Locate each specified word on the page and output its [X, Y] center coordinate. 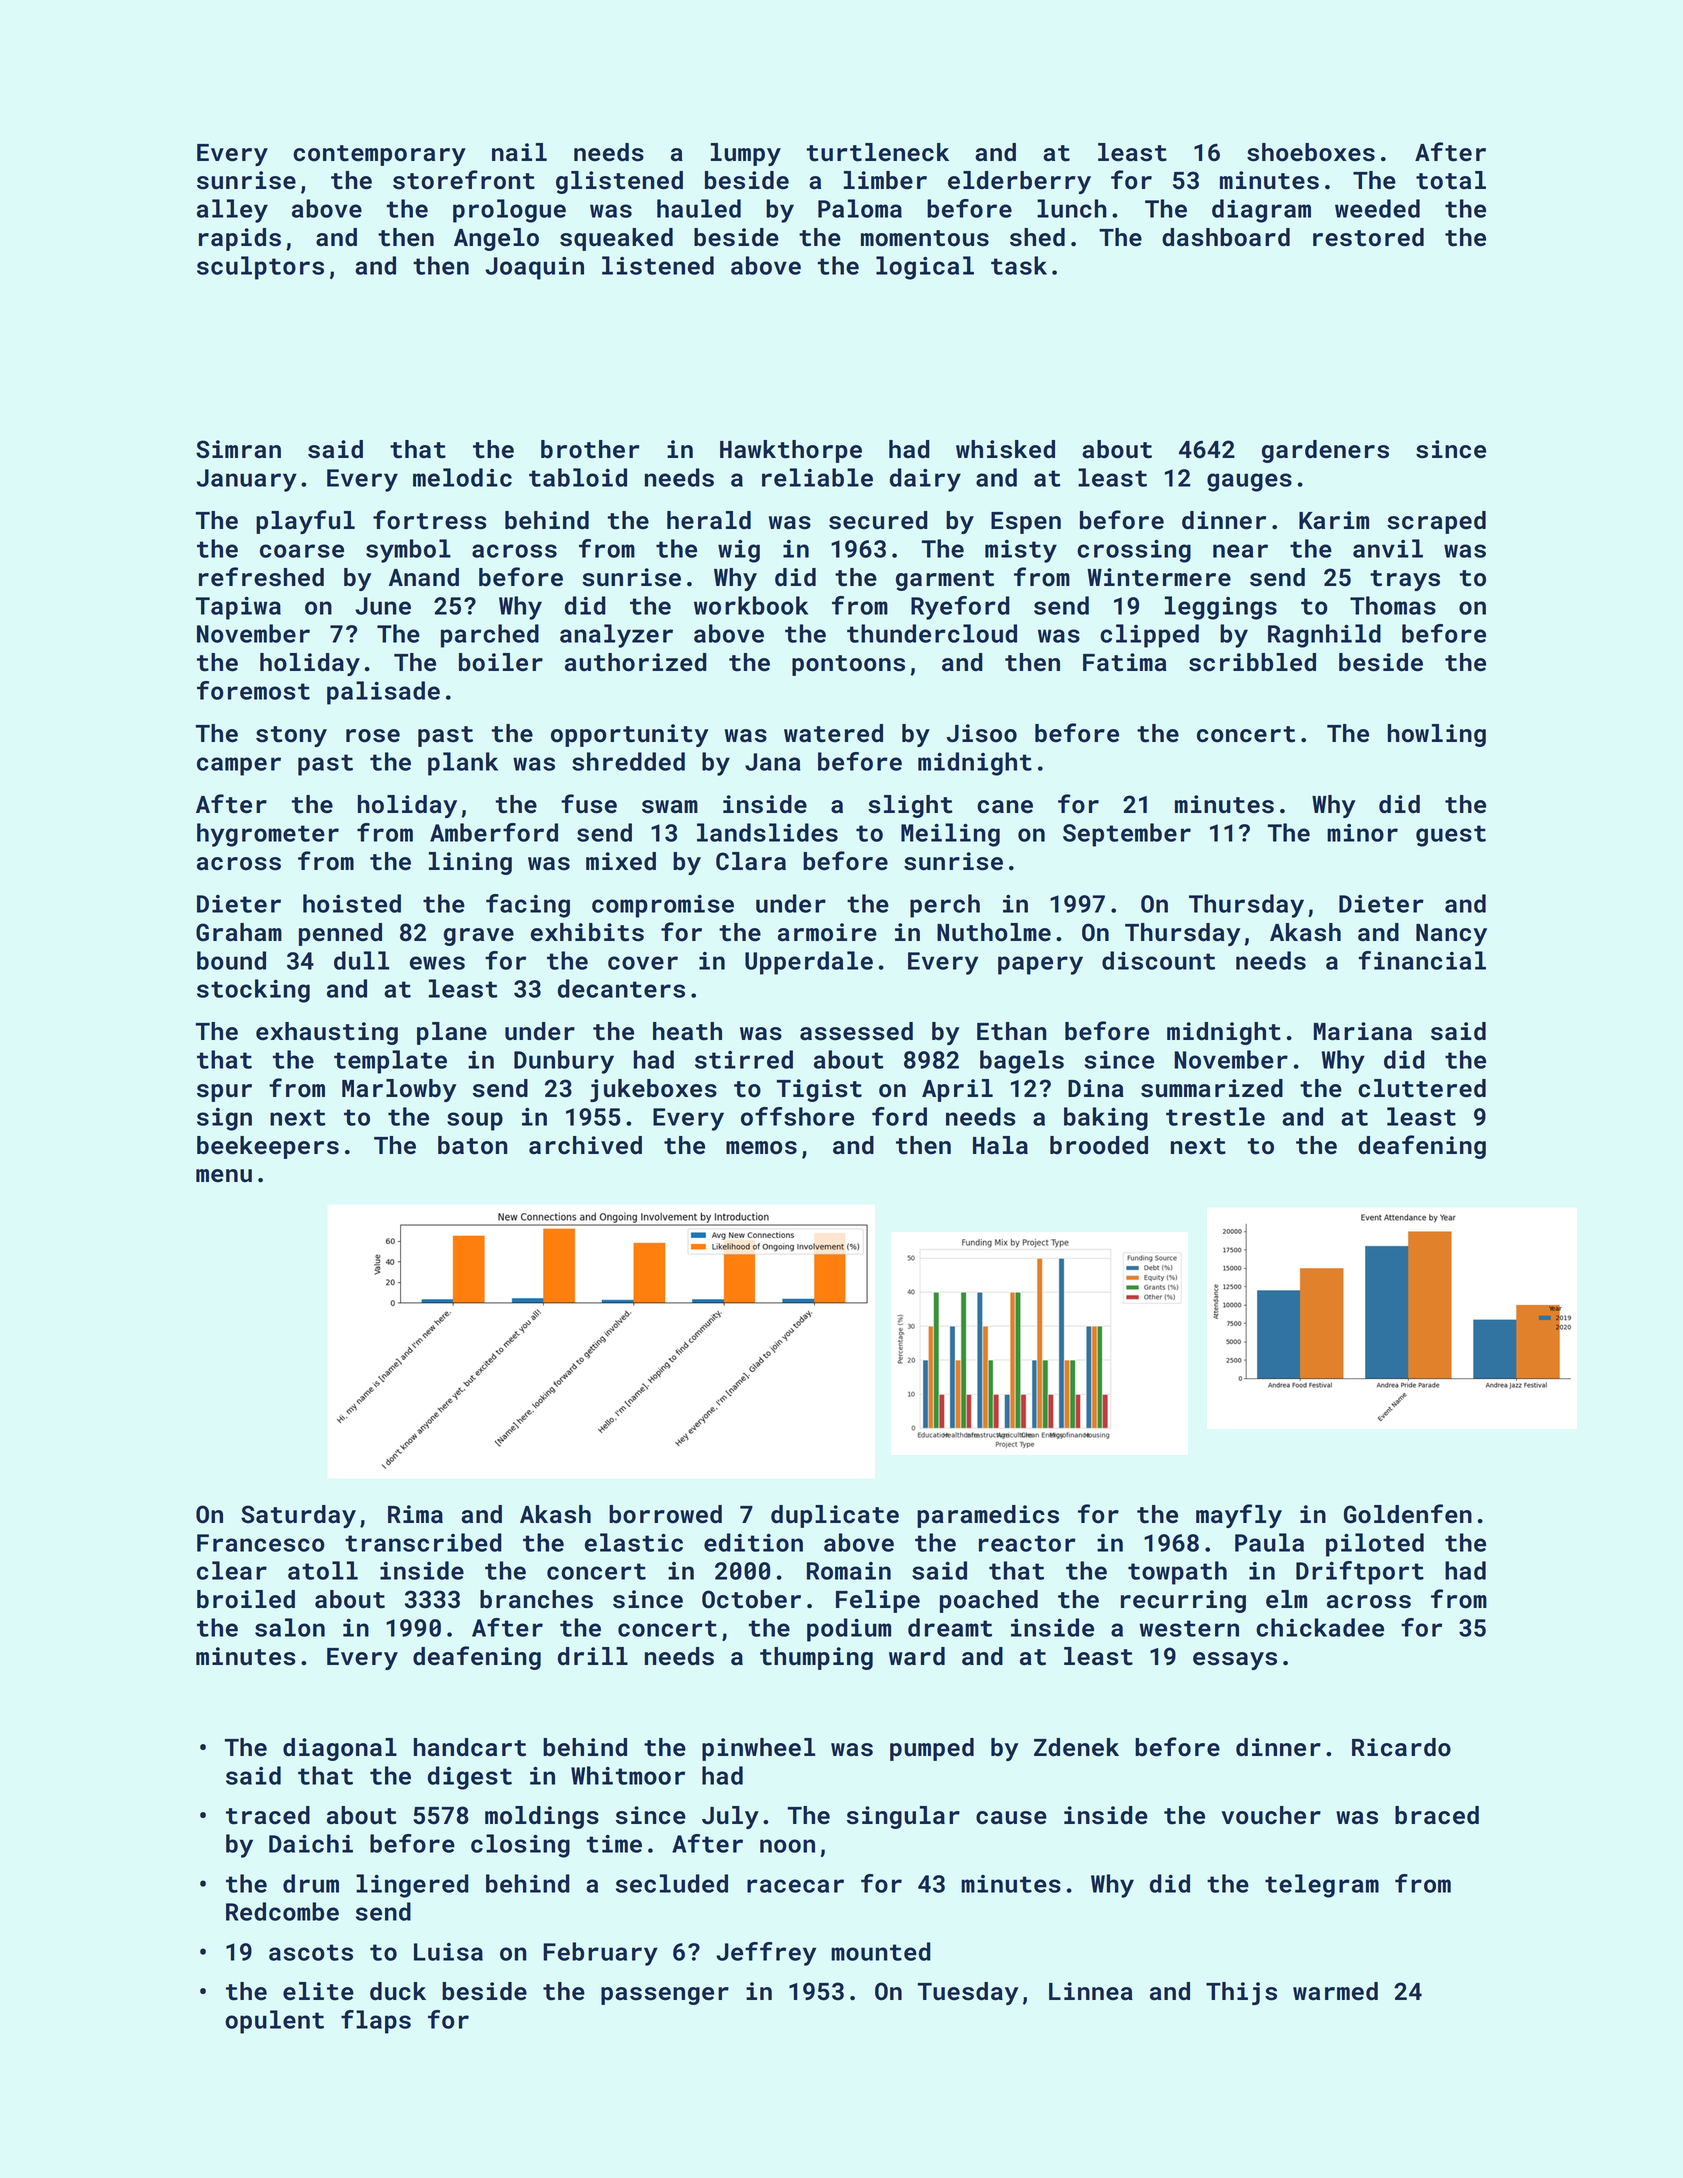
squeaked [616, 239]
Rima [415, 1514]
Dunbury [564, 1062]
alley [232, 211]
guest [1451, 836]
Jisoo [982, 733]
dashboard [1226, 237]
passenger [665, 1996]
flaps [376, 2022]
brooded [1099, 1145]
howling [1437, 735]
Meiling [950, 835]
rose [373, 736]
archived [585, 1145]
